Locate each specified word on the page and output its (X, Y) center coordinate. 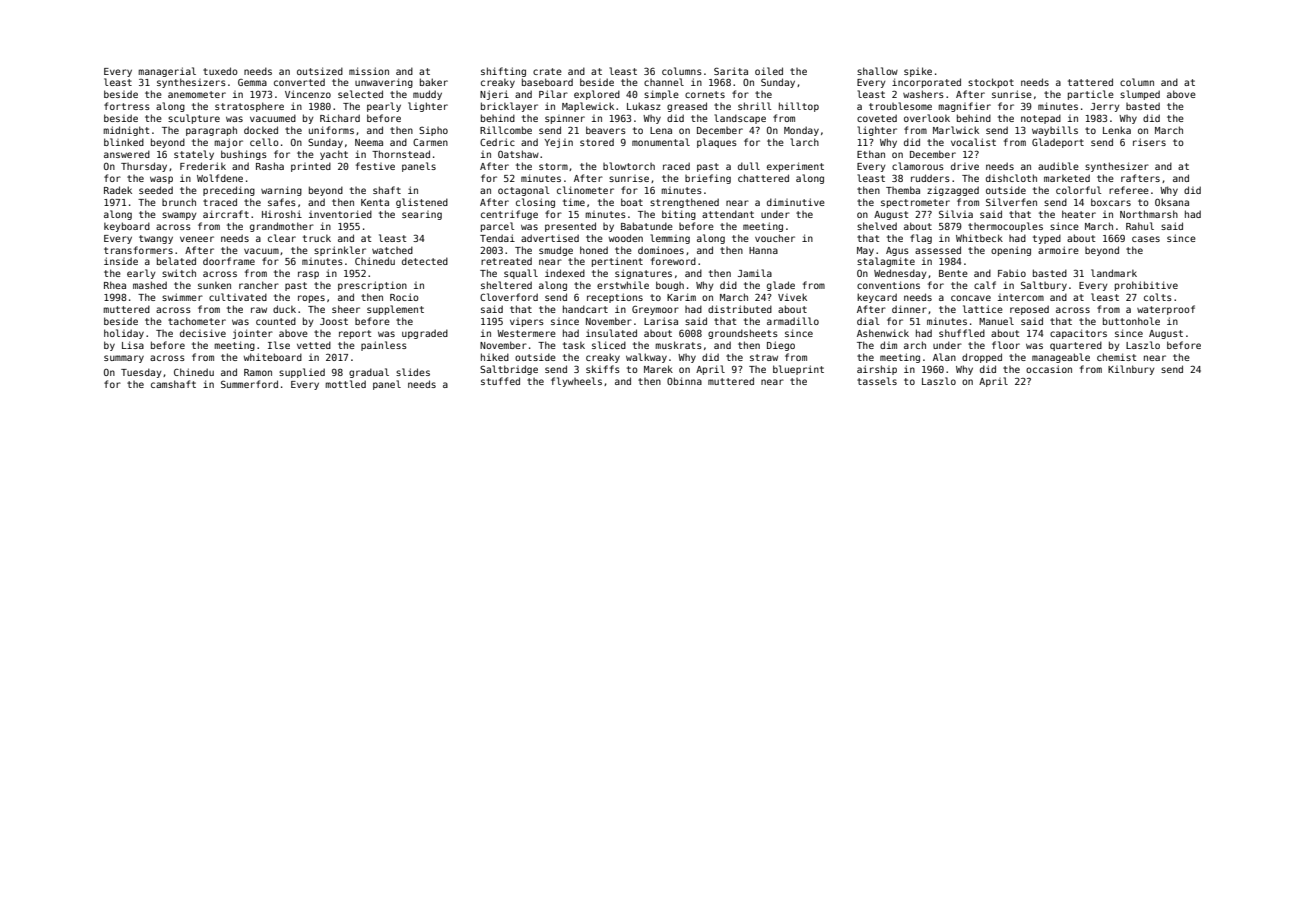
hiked (495, 357)
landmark (1114, 273)
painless (384, 346)
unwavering (384, 83)
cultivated (238, 297)
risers (1149, 142)
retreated (506, 261)
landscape (740, 119)
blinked (124, 142)
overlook (927, 118)
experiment (795, 167)
